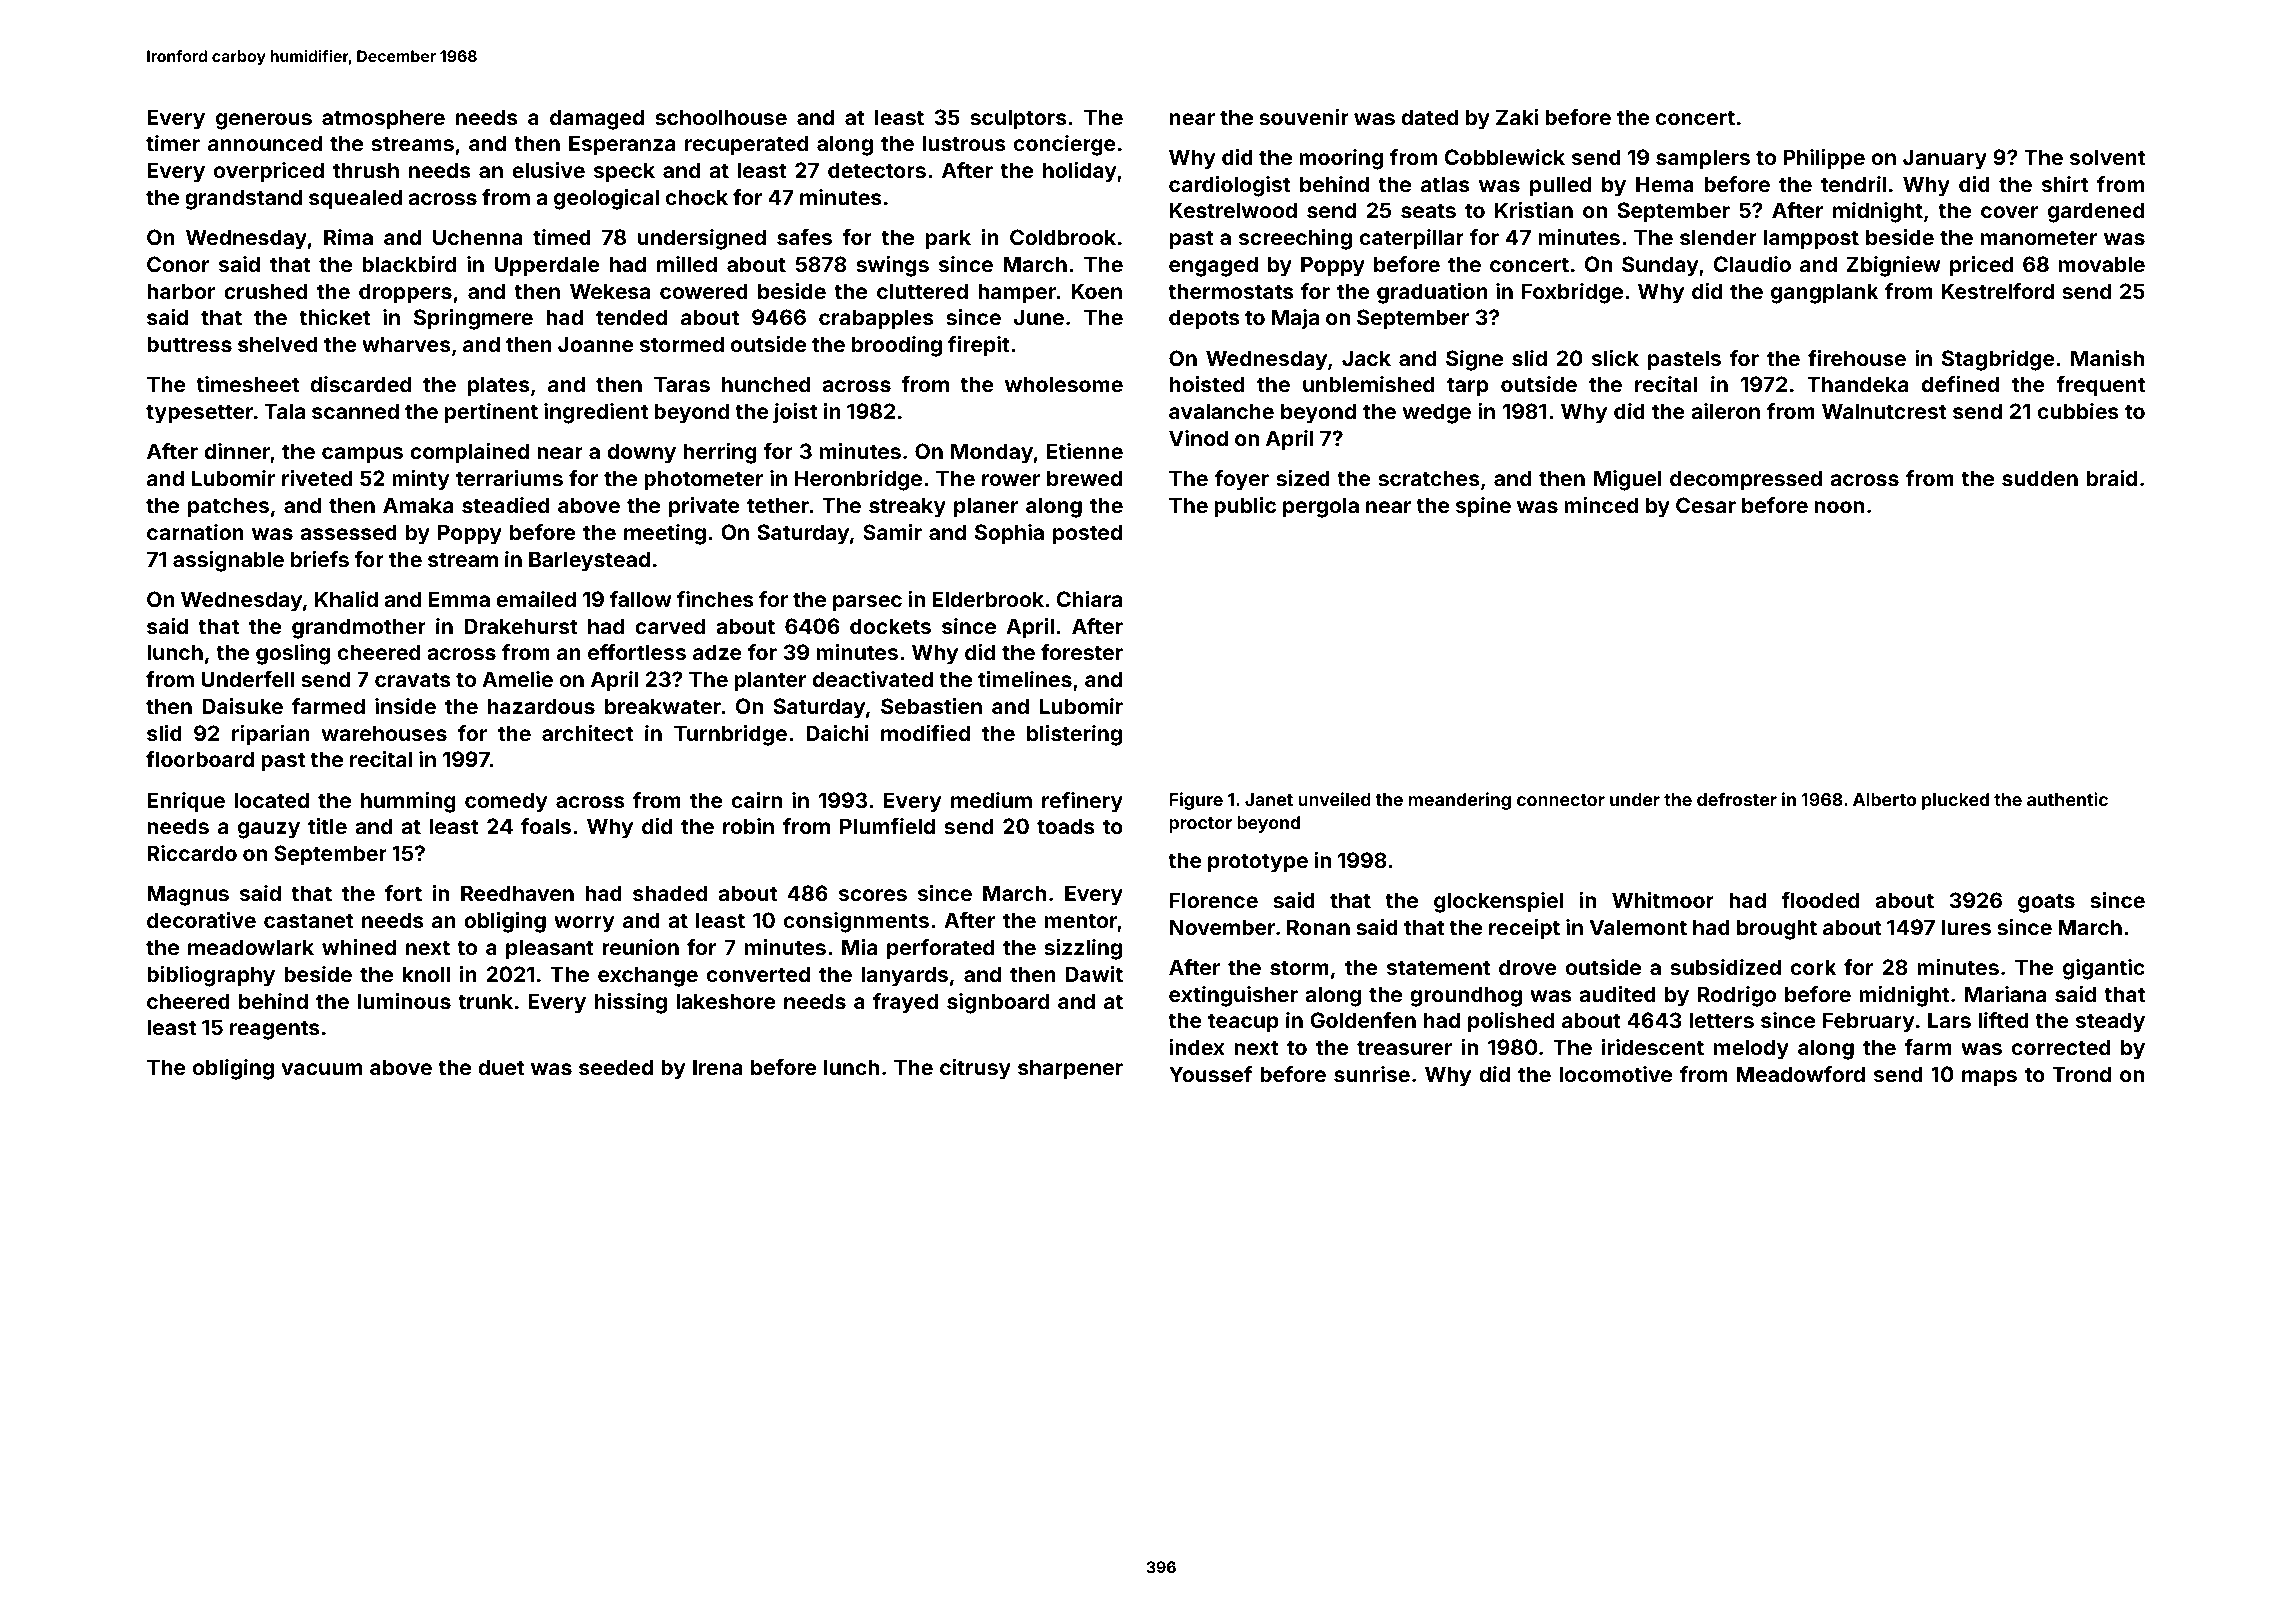 The height and width of the document is (1620, 2292). I want to click on Daisuke, so click(242, 706).
